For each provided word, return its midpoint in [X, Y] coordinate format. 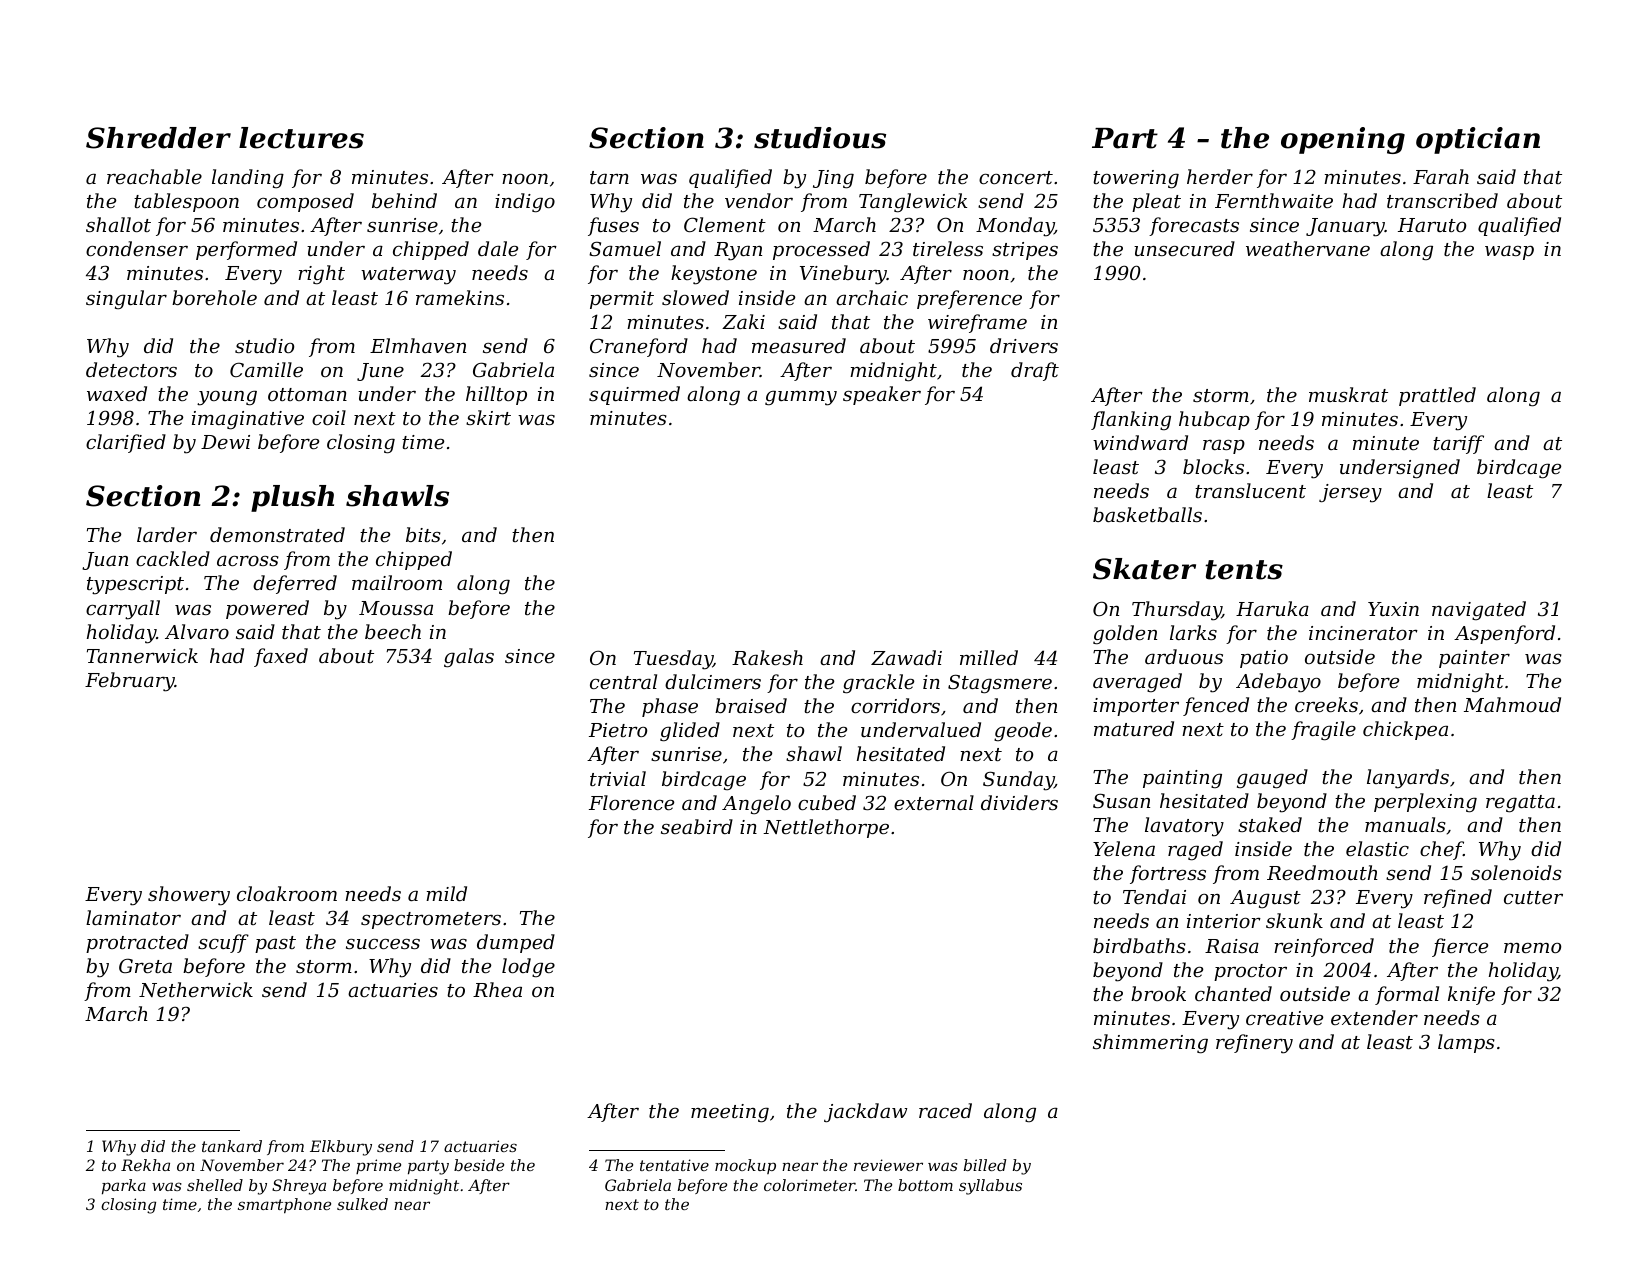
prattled [1437, 396]
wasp [1509, 253]
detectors [131, 369]
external [934, 802]
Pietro [618, 730]
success [383, 944]
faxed [281, 657]
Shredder [158, 138]
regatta [1520, 804]
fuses [613, 226]
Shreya [299, 1187]
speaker [882, 395]
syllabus [990, 1187]
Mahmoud [1512, 704]
